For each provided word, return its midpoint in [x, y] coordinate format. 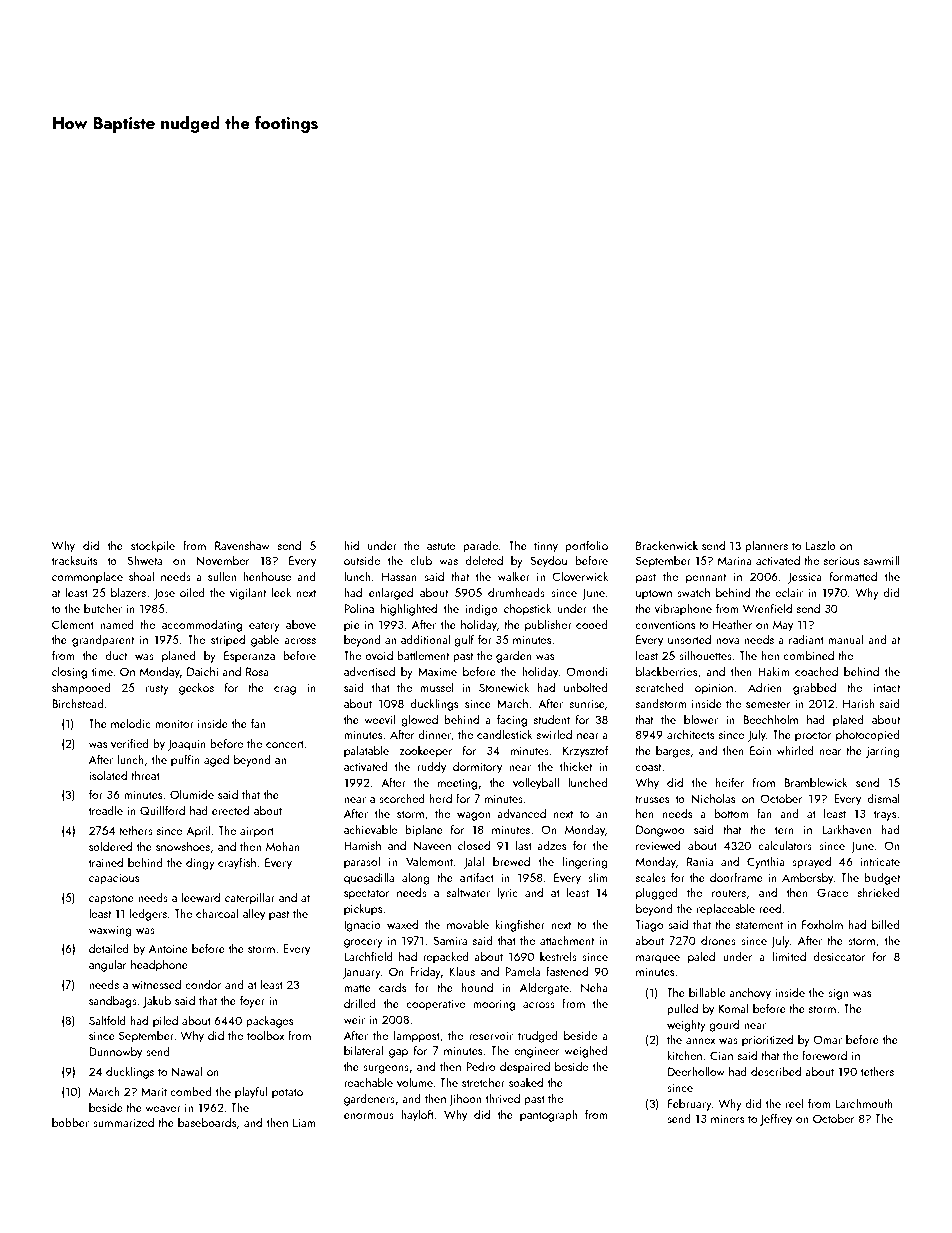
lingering [585, 862]
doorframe [736, 877]
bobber [70, 1122]
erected [230, 810]
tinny [546, 547]
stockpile [153, 546]
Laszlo [821, 545]
